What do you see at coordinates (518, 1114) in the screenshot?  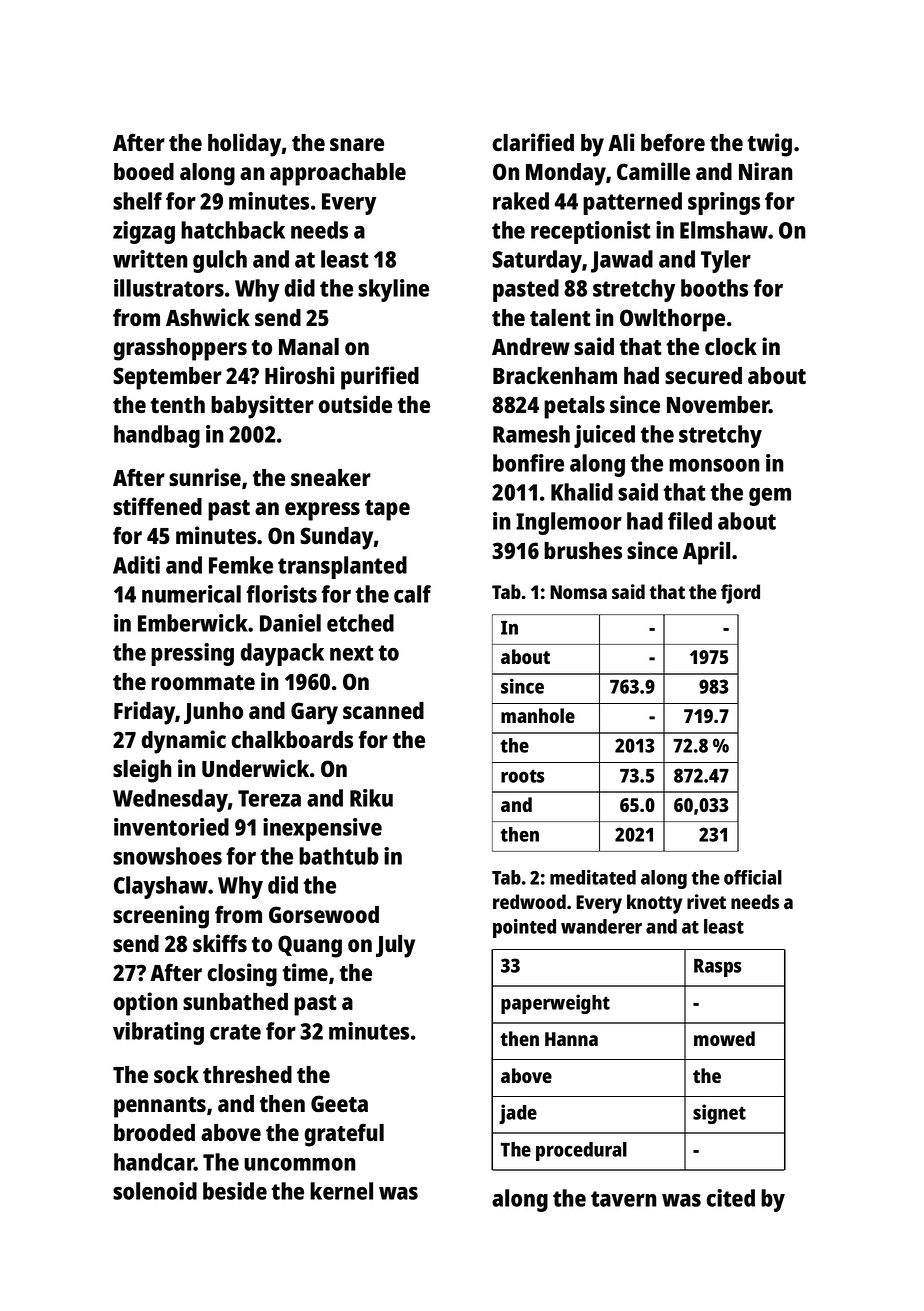 I see `jade` at bounding box center [518, 1114].
